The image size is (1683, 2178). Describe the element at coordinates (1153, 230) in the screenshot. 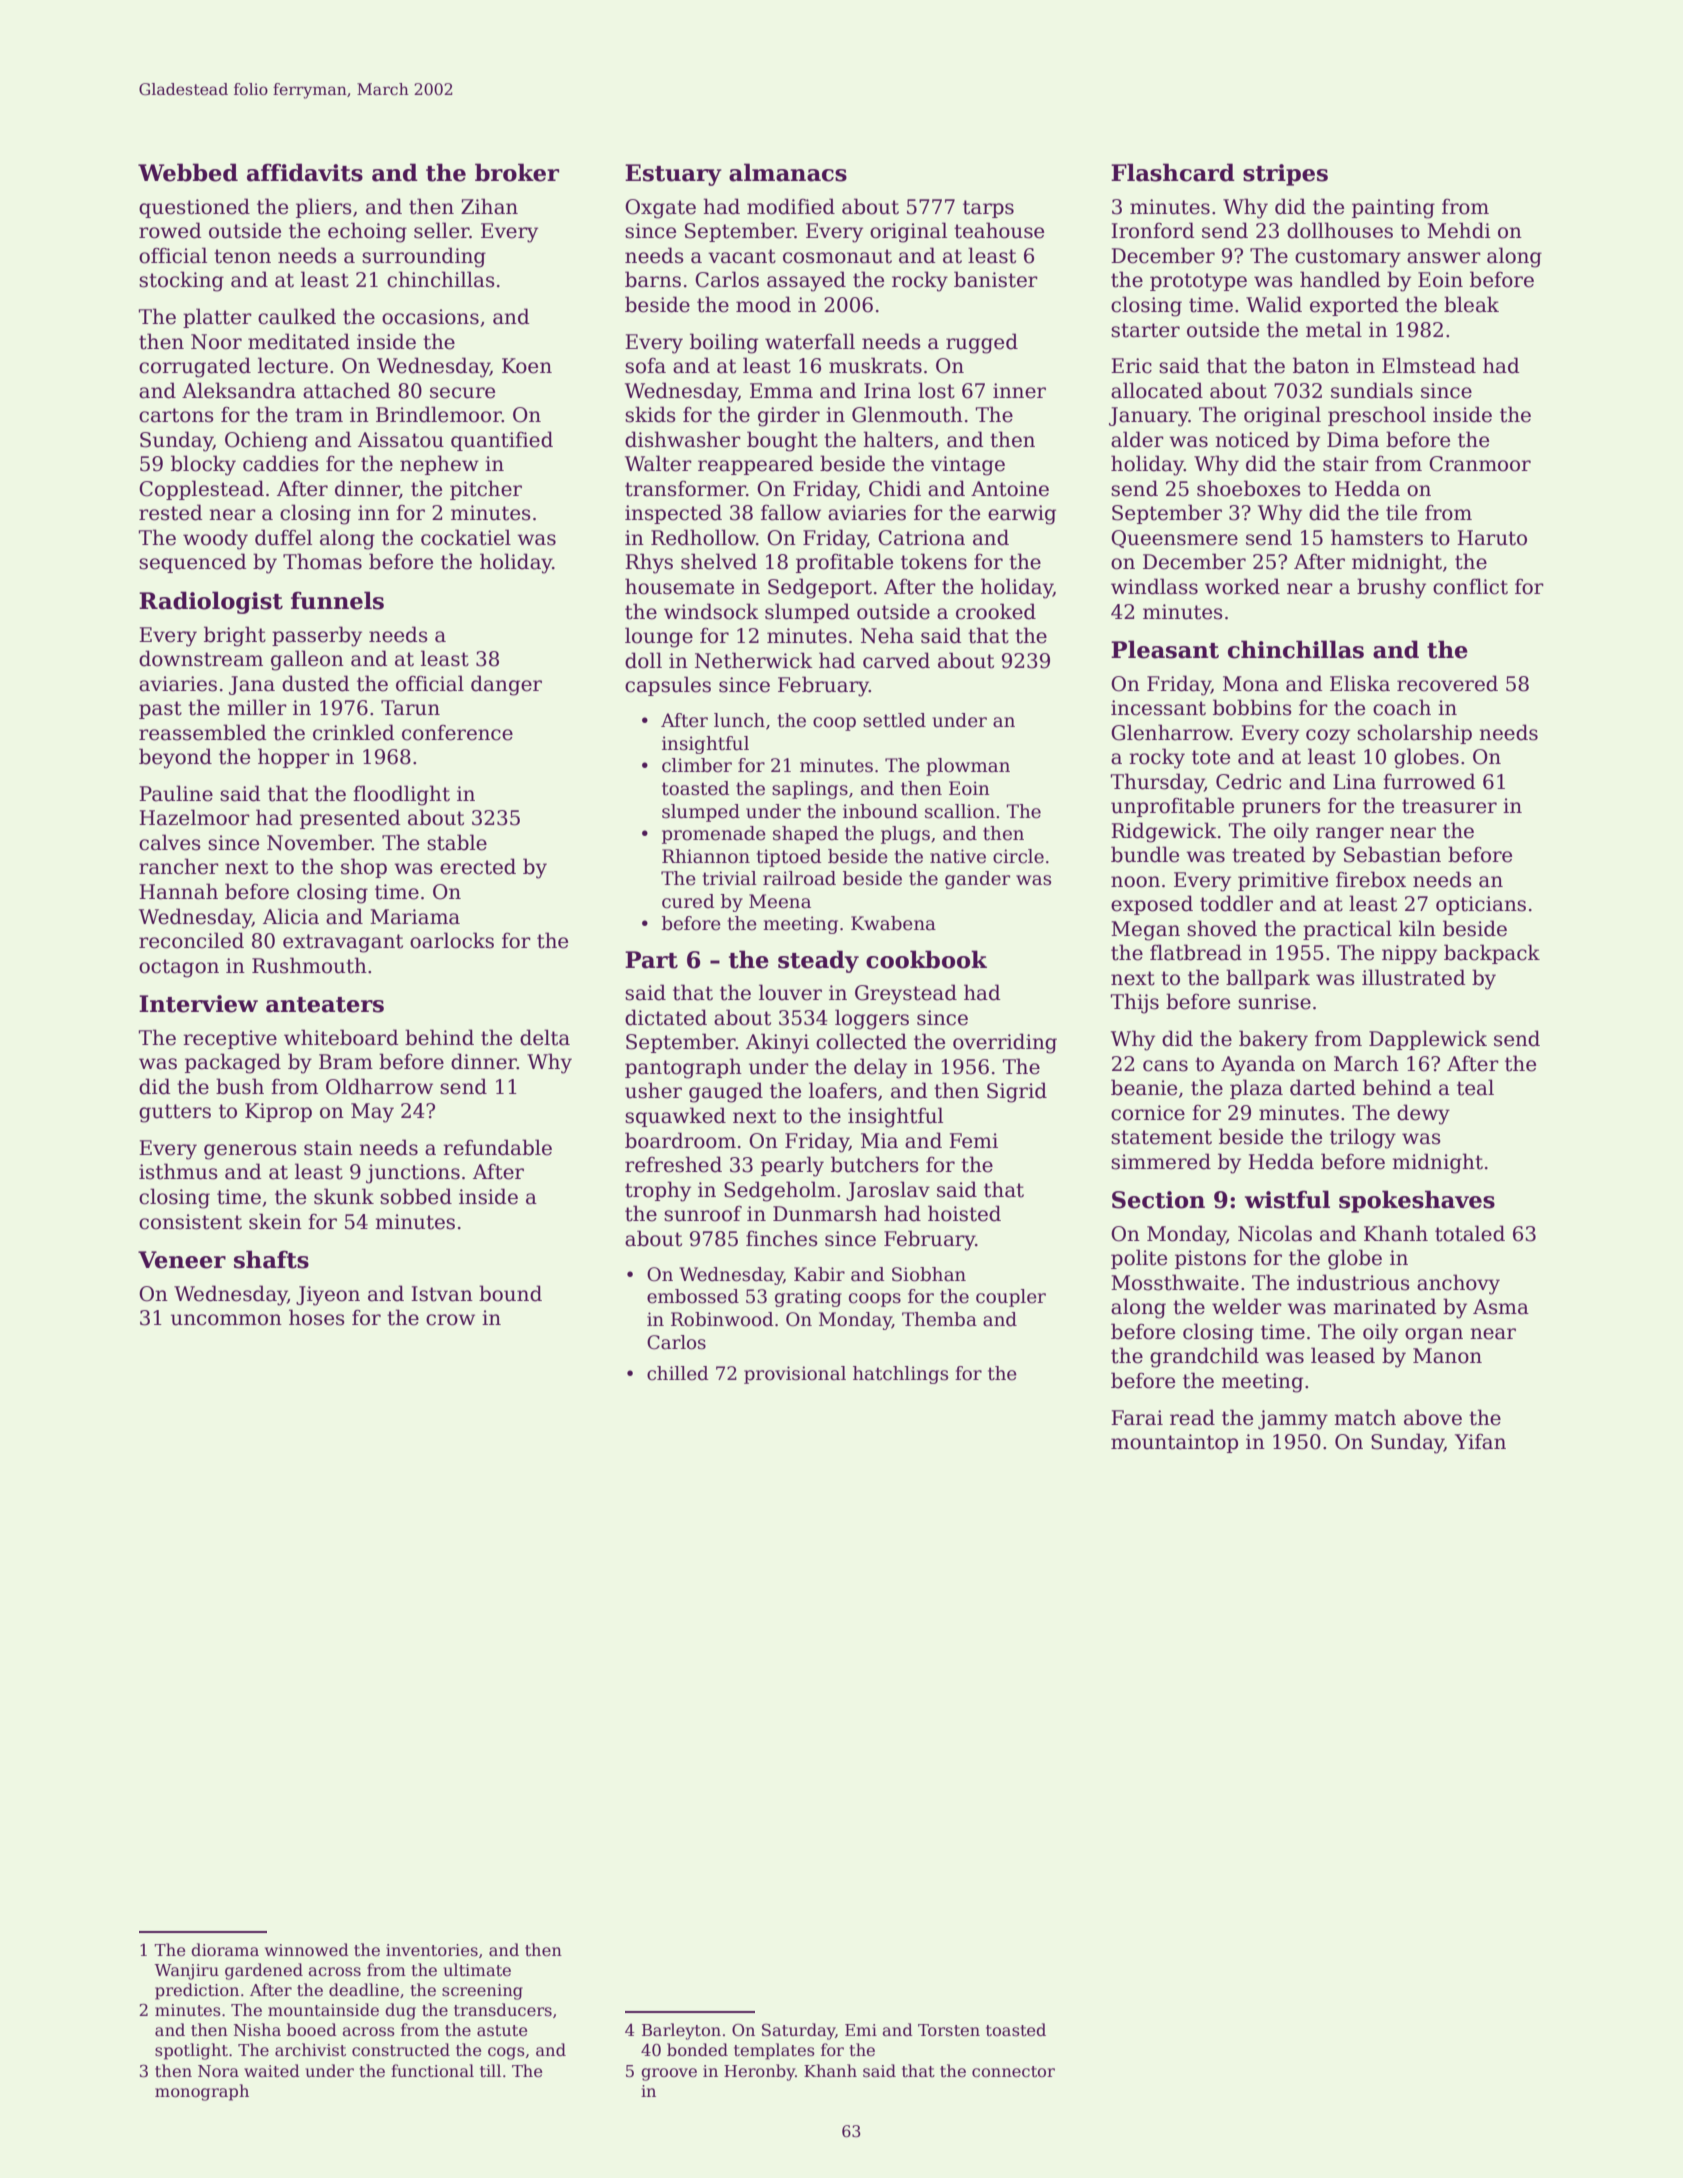

I see `Ironford` at that location.
